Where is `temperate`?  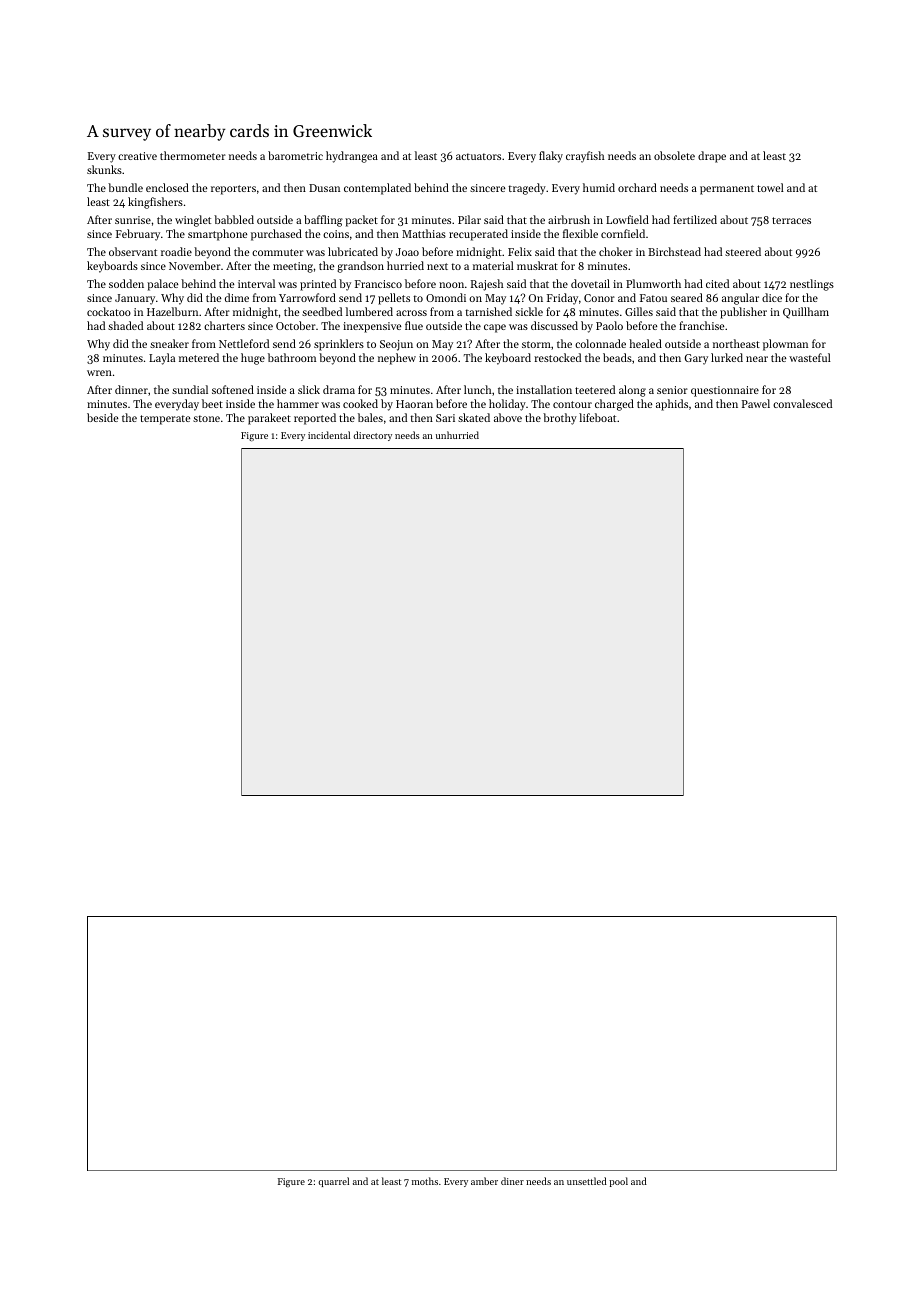 temperate is located at coordinates (165, 420).
